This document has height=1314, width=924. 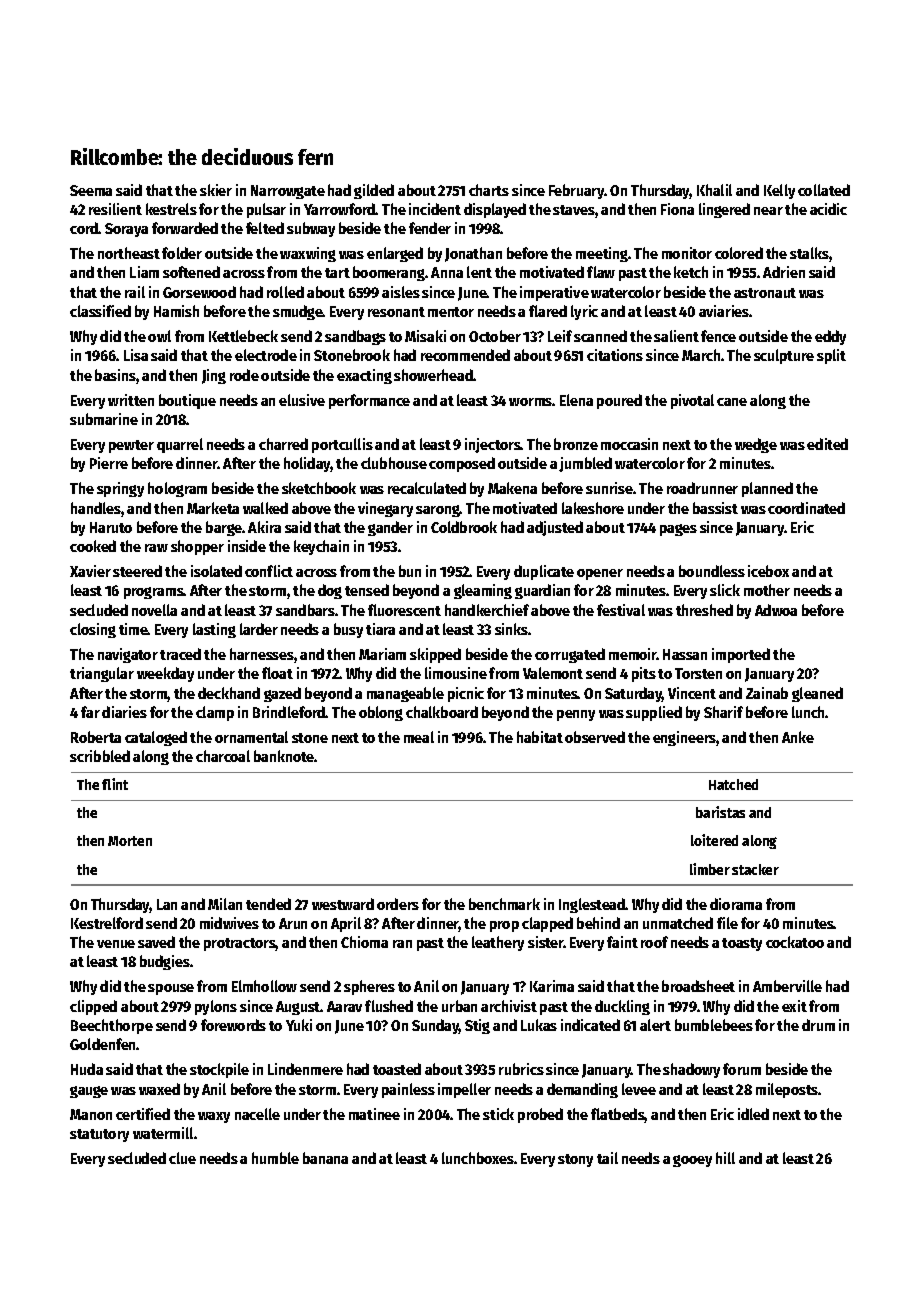 What do you see at coordinates (325, 1158) in the document?
I see `banana` at bounding box center [325, 1158].
